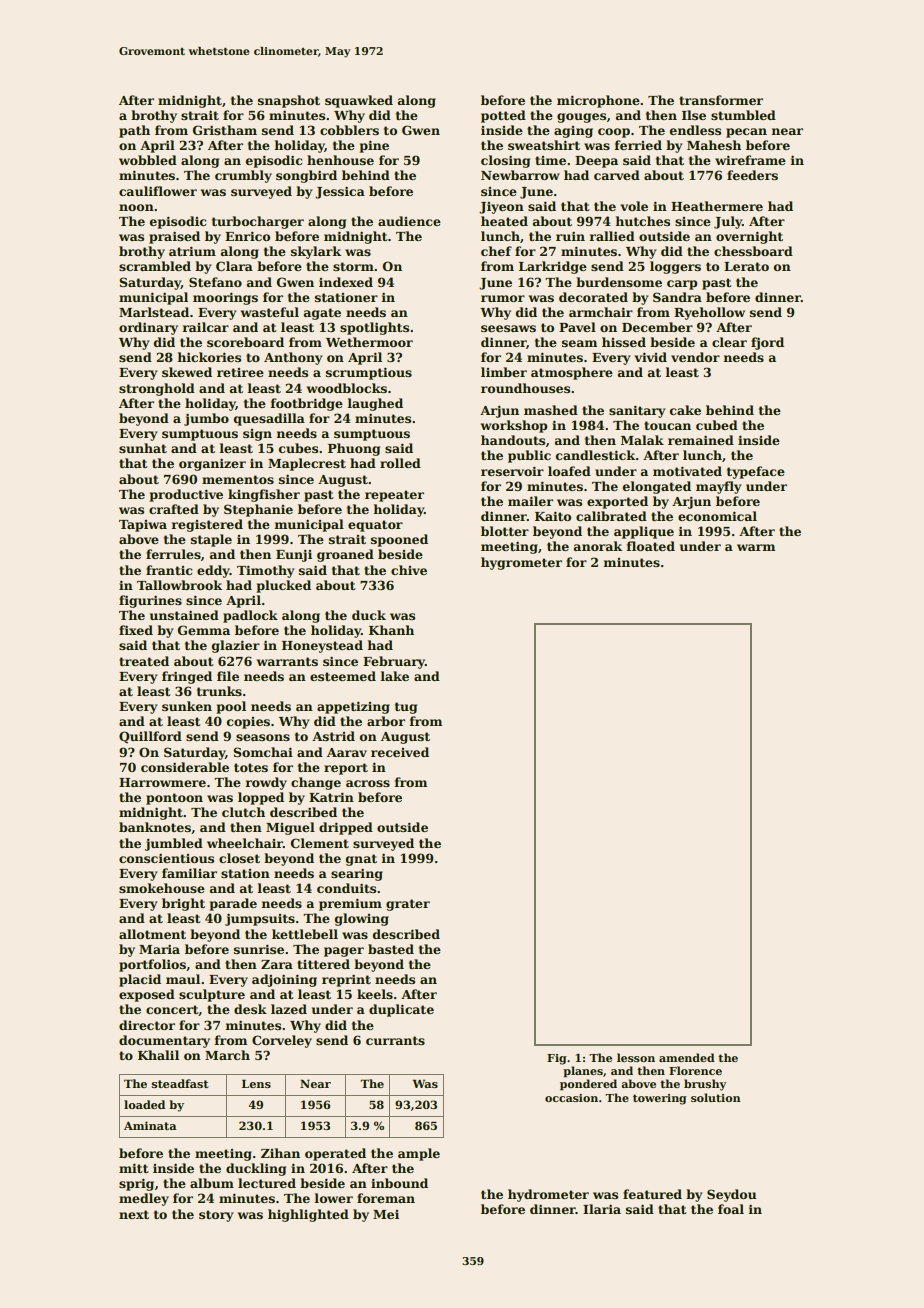  Describe the element at coordinates (752, 175) in the screenshot. I see `feeders` at that location.
